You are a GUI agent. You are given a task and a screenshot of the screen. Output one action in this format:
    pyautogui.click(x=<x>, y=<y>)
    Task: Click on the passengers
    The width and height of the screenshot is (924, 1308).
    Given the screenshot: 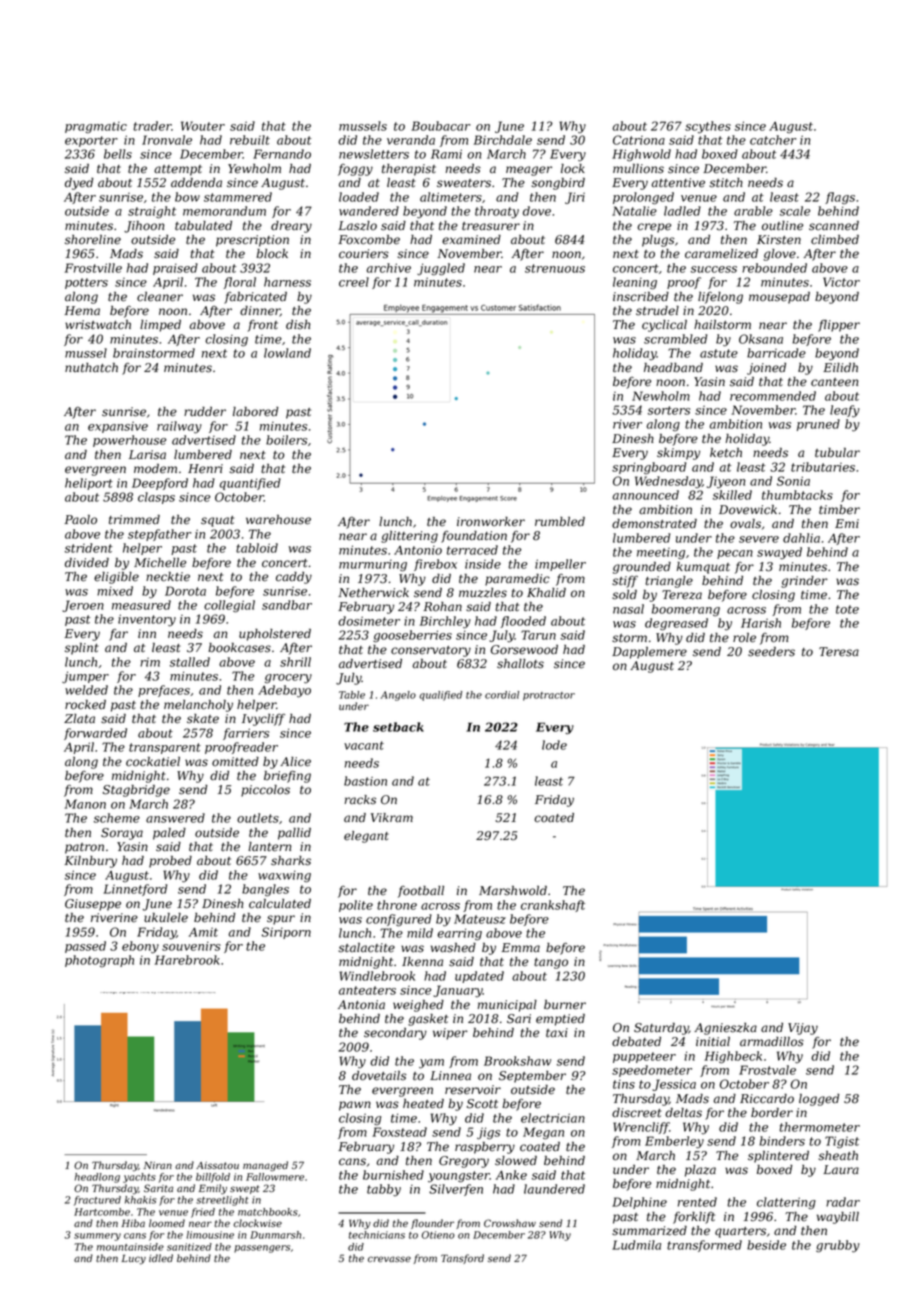 What is the action you would take?
    pyautogui.click(x=262, y=1249)
